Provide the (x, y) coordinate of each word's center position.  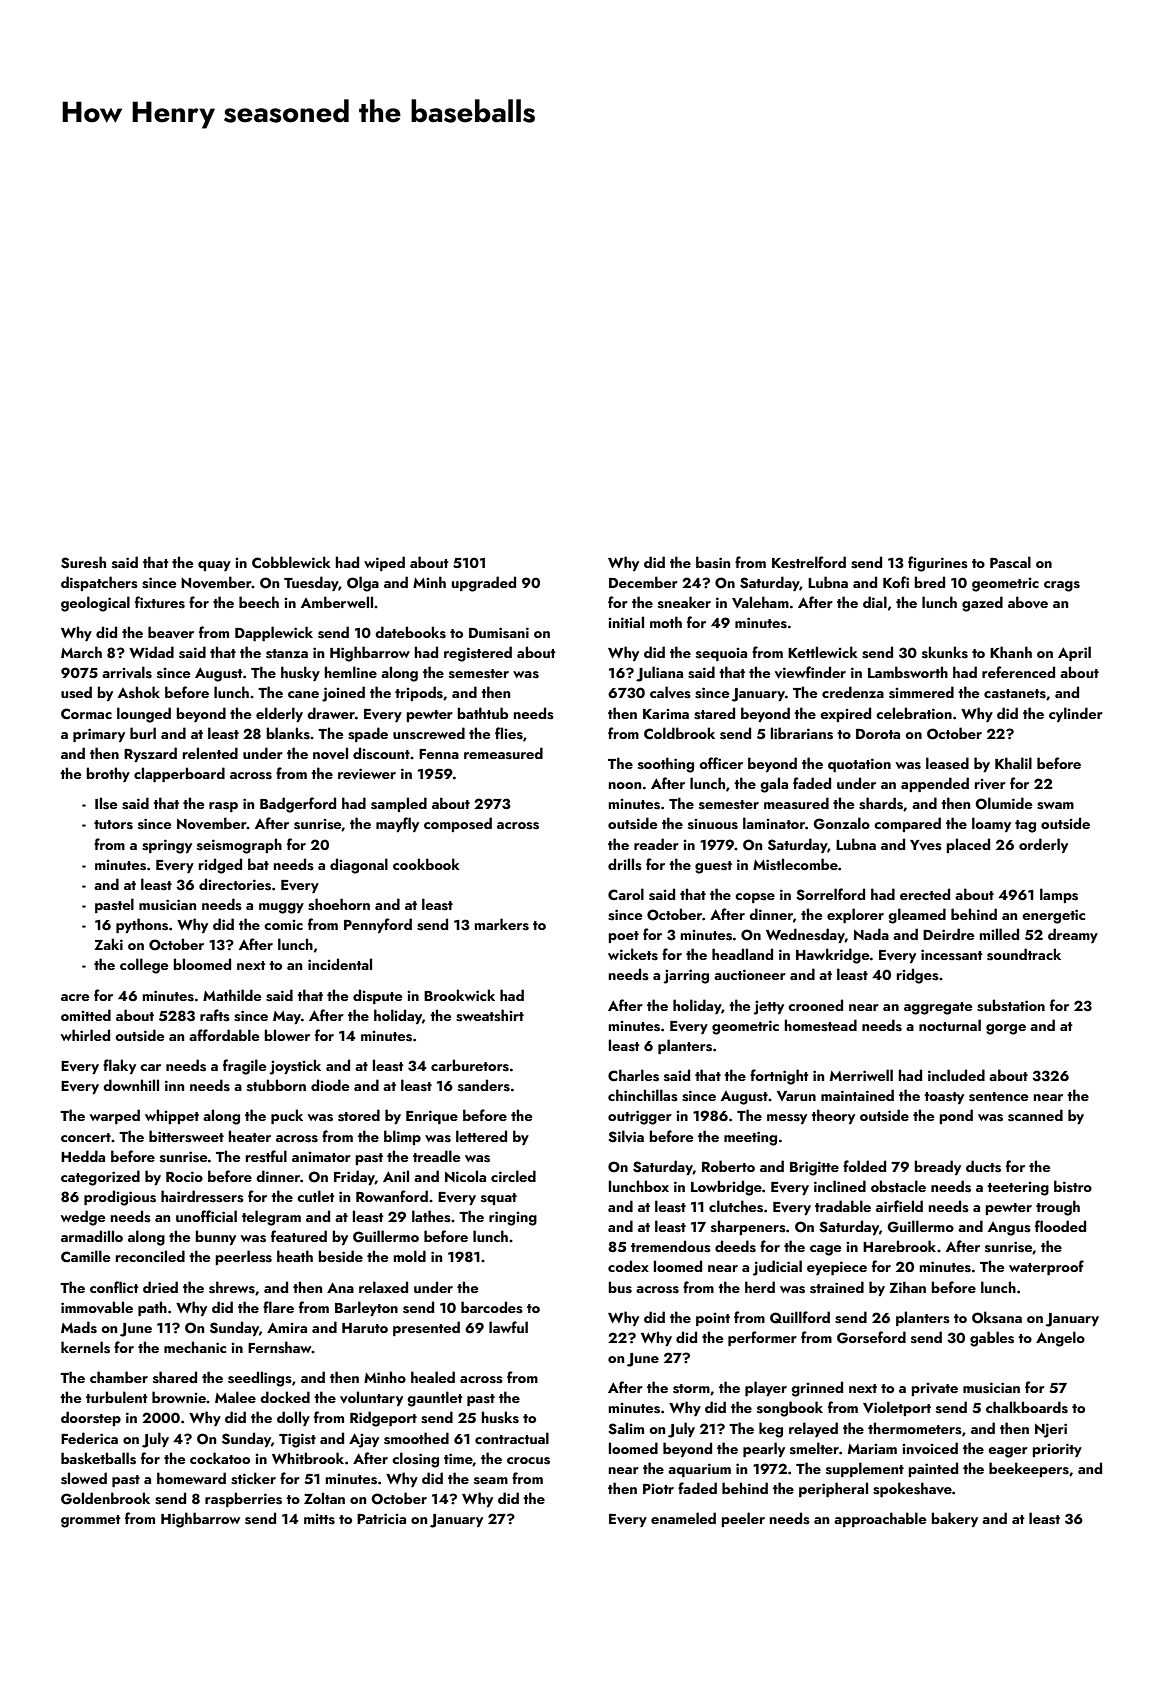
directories (235, 884)
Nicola (465, 1176)
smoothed (416, 1438)
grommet (91, 1521)
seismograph (239, 846)
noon (625, 785)
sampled (399, 804)
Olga (363, 584)
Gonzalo (841, 823)
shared (175, 1377)
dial (875, 602)
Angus (1009, 1229)
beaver (171, 632)
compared (907, 824)
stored (359, 1115)
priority (1057, 1450)
